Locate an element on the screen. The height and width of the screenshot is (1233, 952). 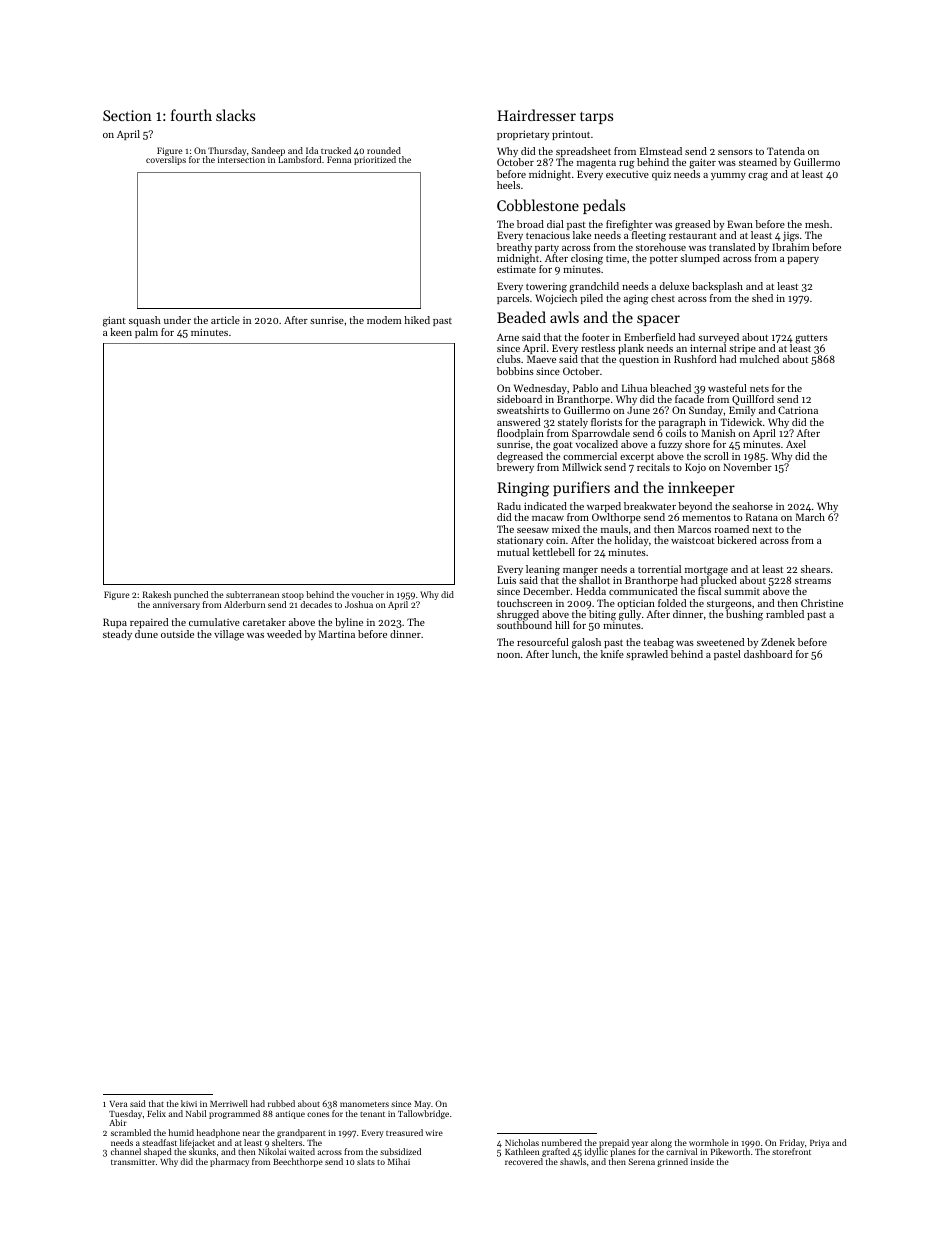
Beechthorpe is located at coordinates (298, 1162).
